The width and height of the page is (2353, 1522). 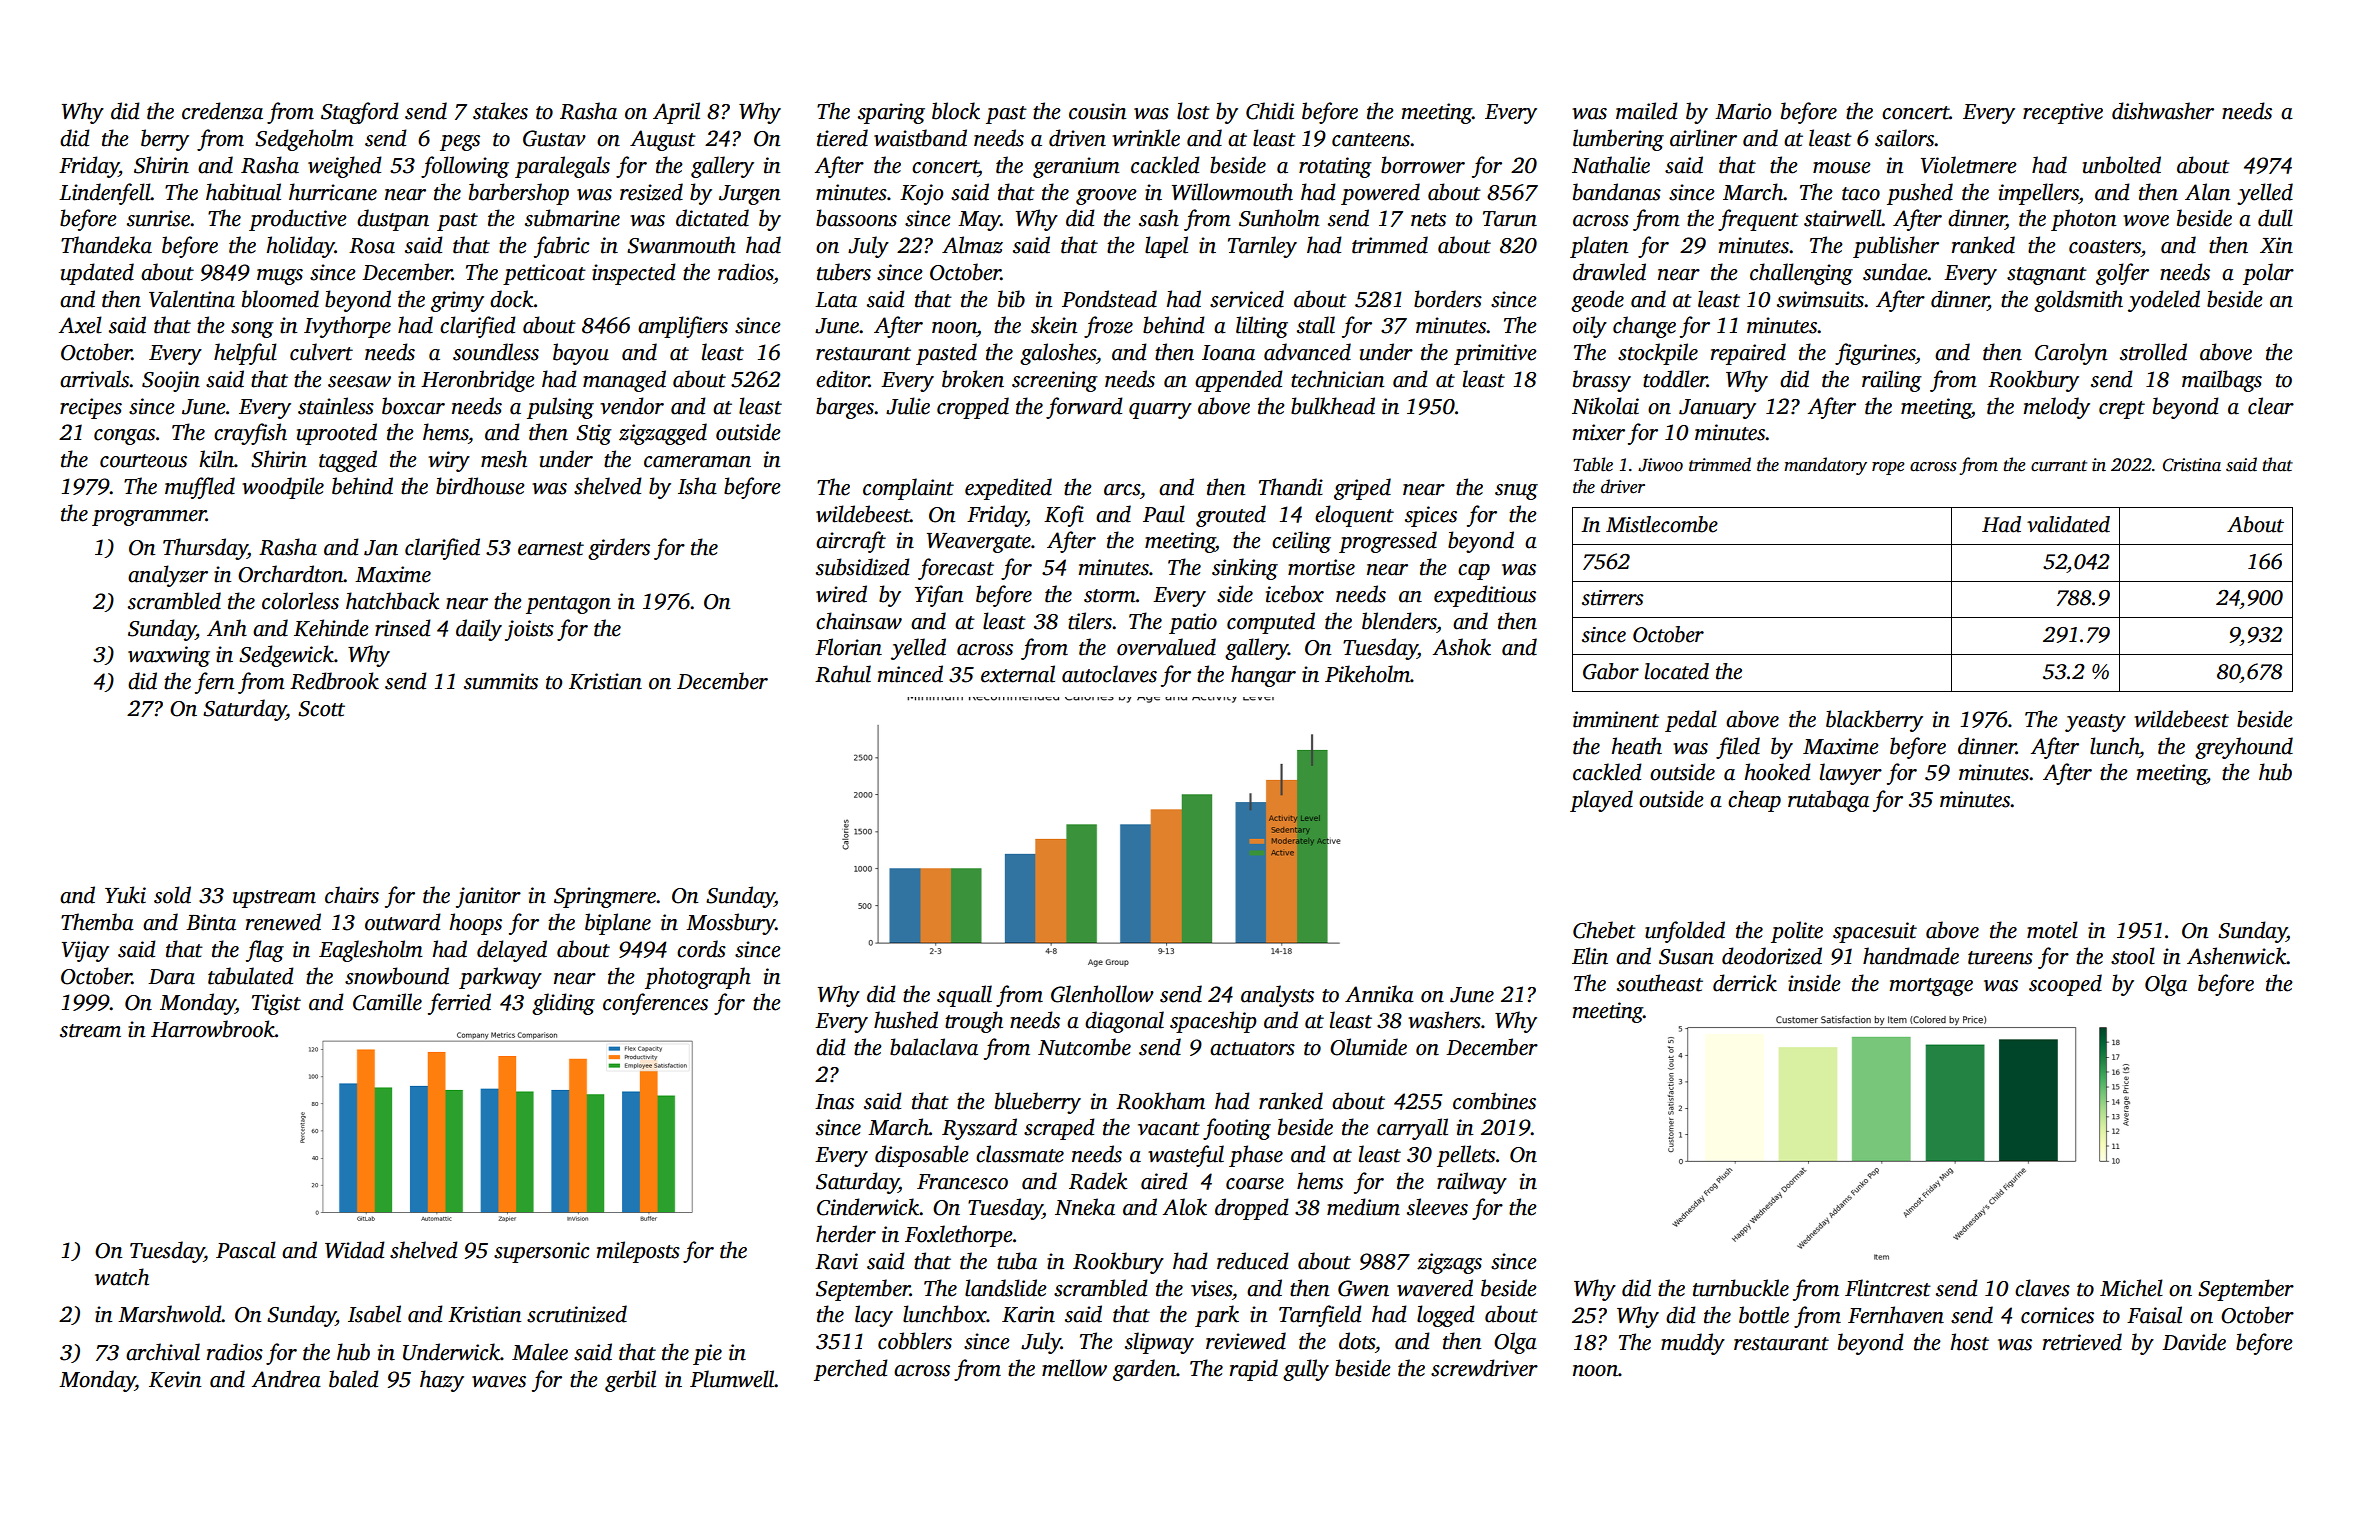 I want to click on rutabaga, so click(x=1828, y=801).
